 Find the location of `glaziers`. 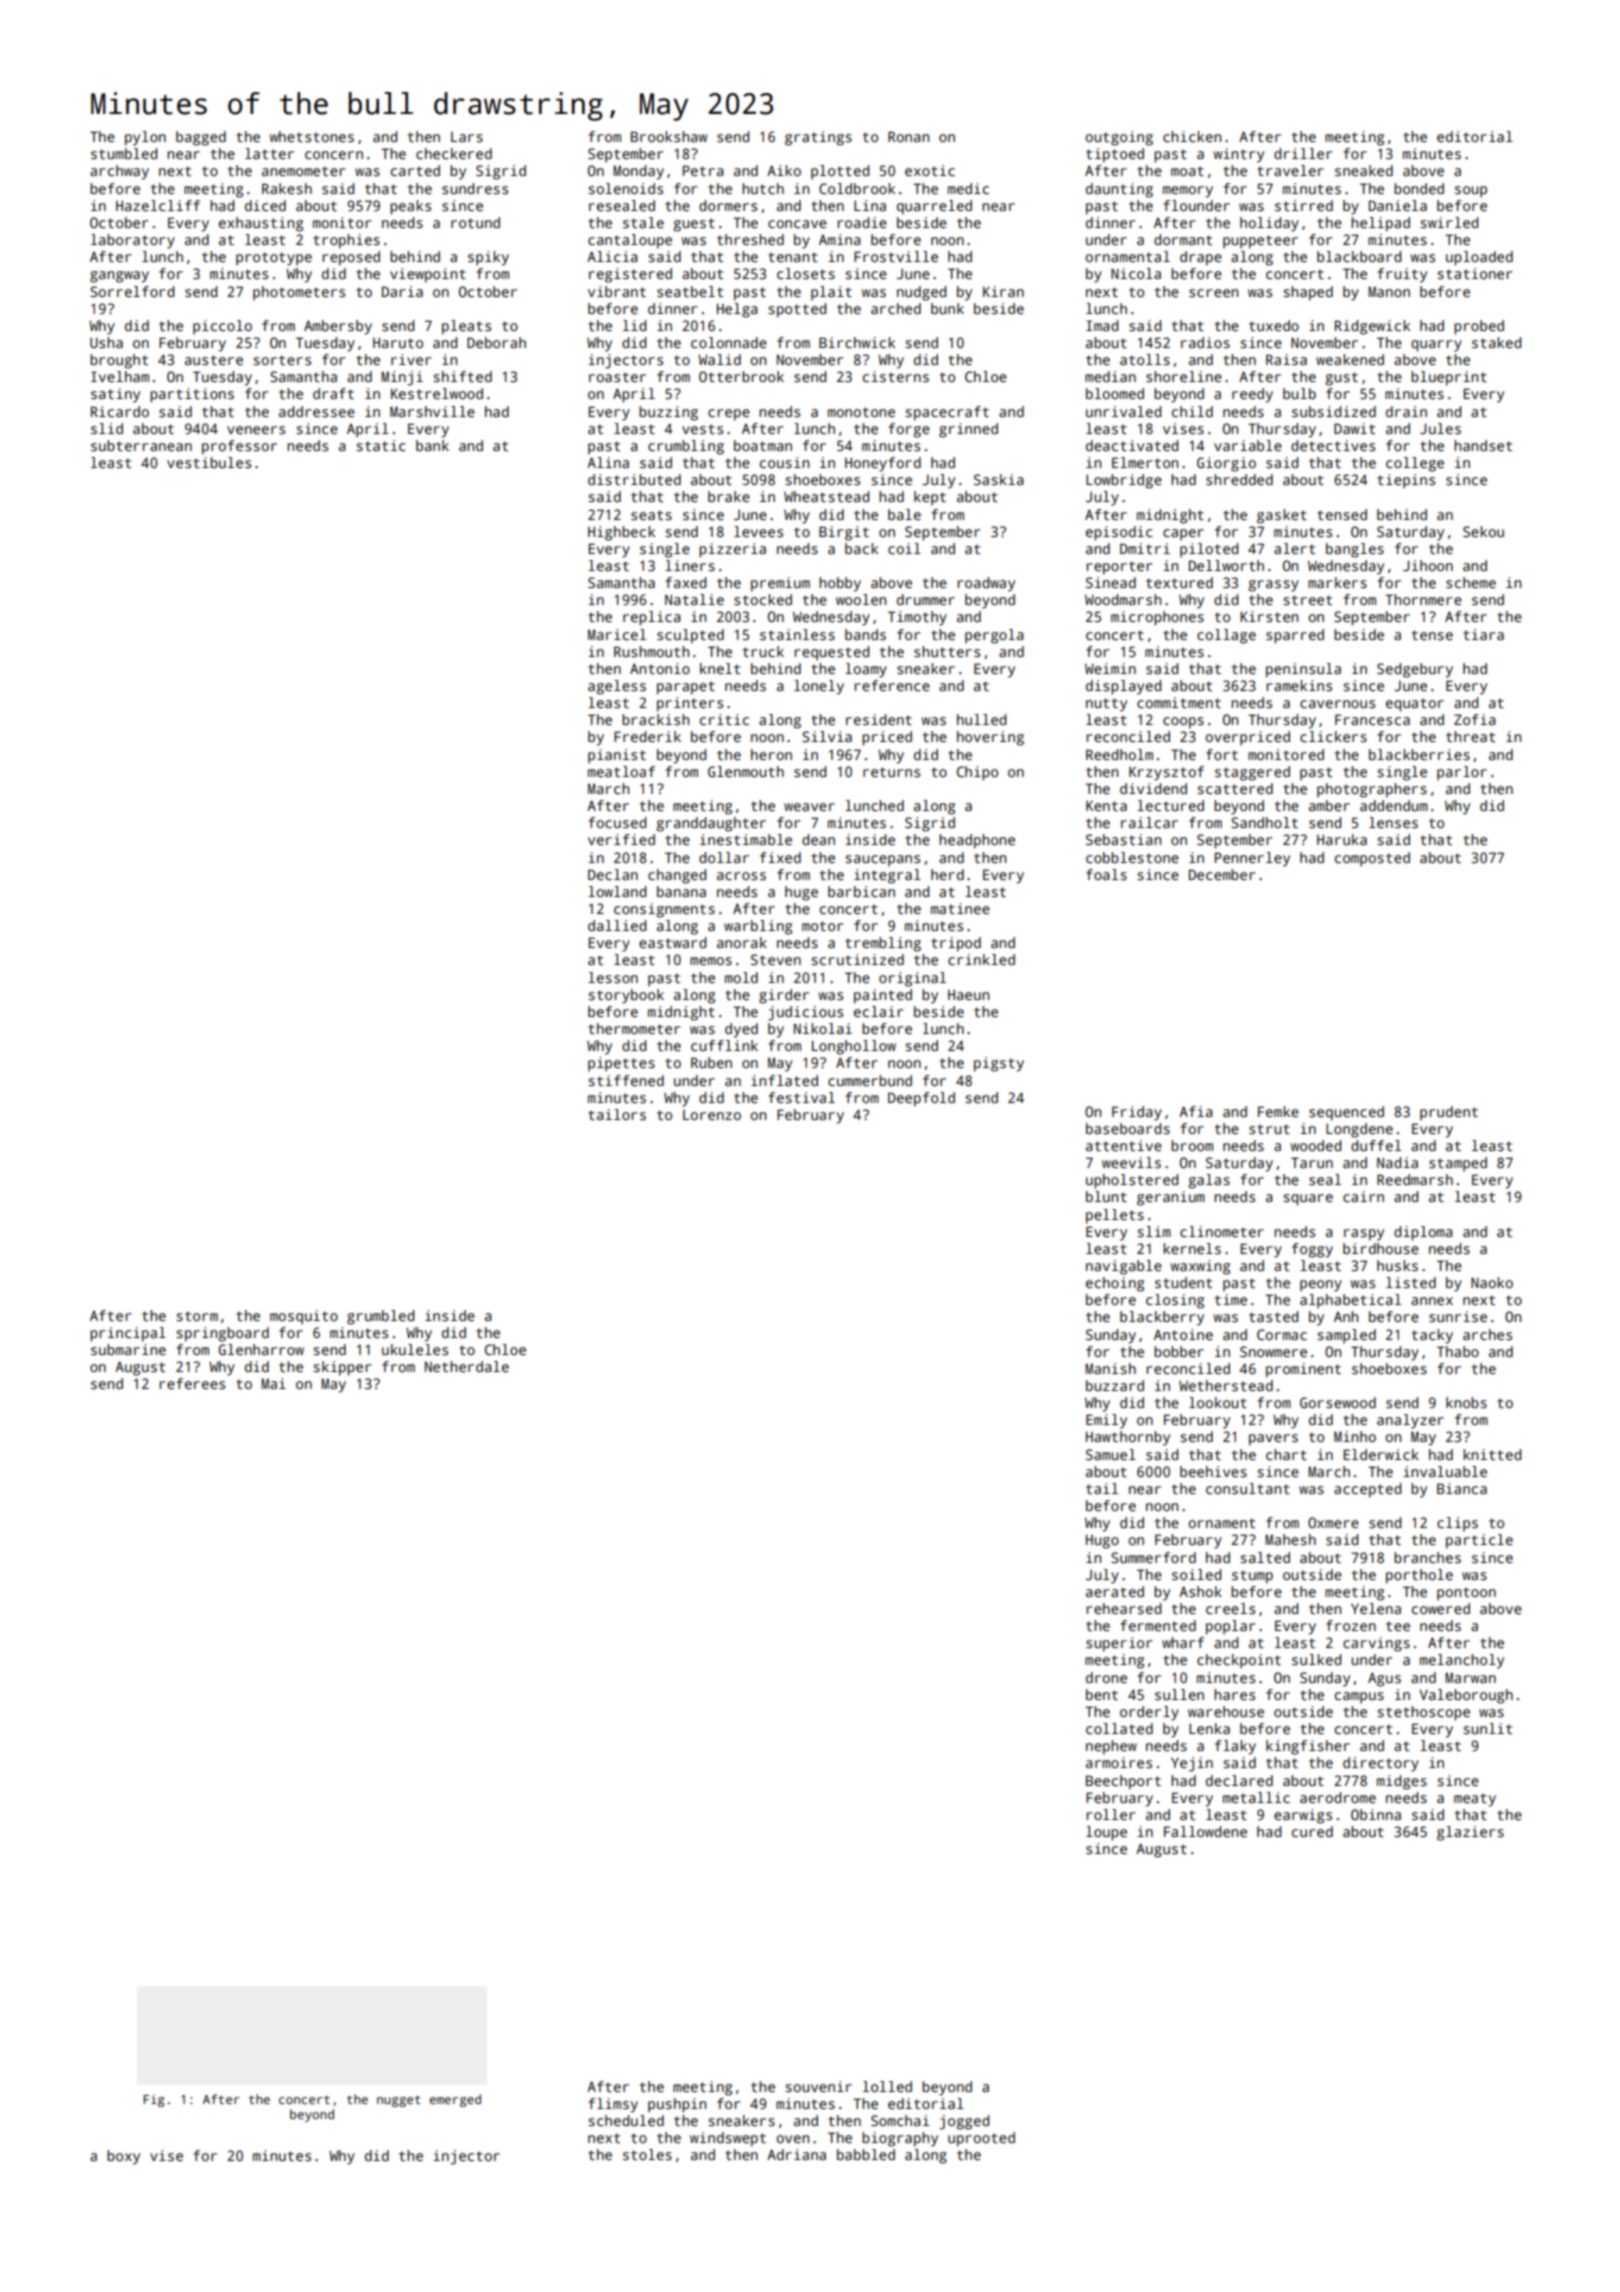

glaziers is located at coordinates (1470, 1833).
